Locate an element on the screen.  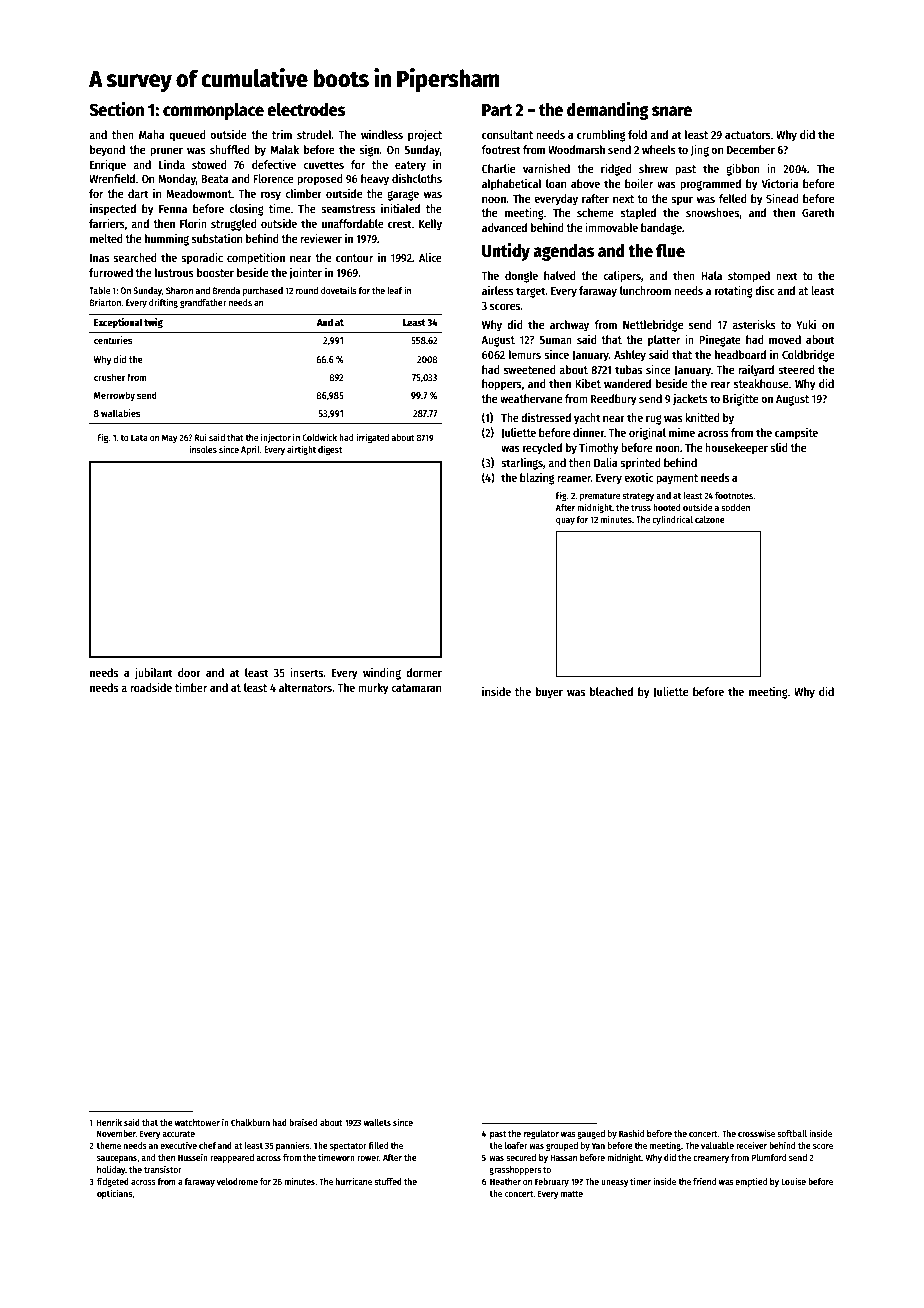
Louise is located at coordinates (793, 1181).
